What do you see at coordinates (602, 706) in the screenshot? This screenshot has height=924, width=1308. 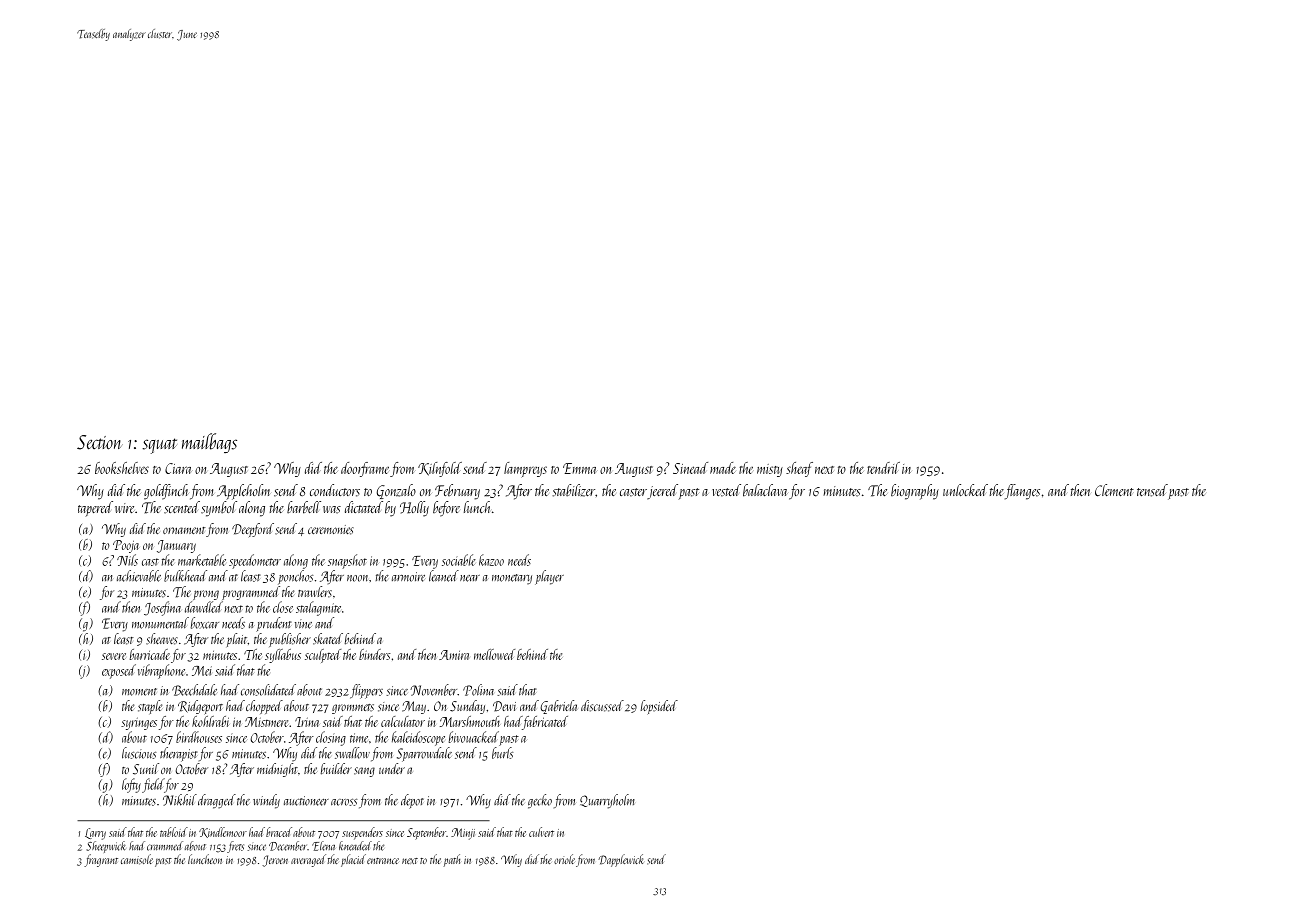 I see `discussed` at bounding box center [602, 706].
